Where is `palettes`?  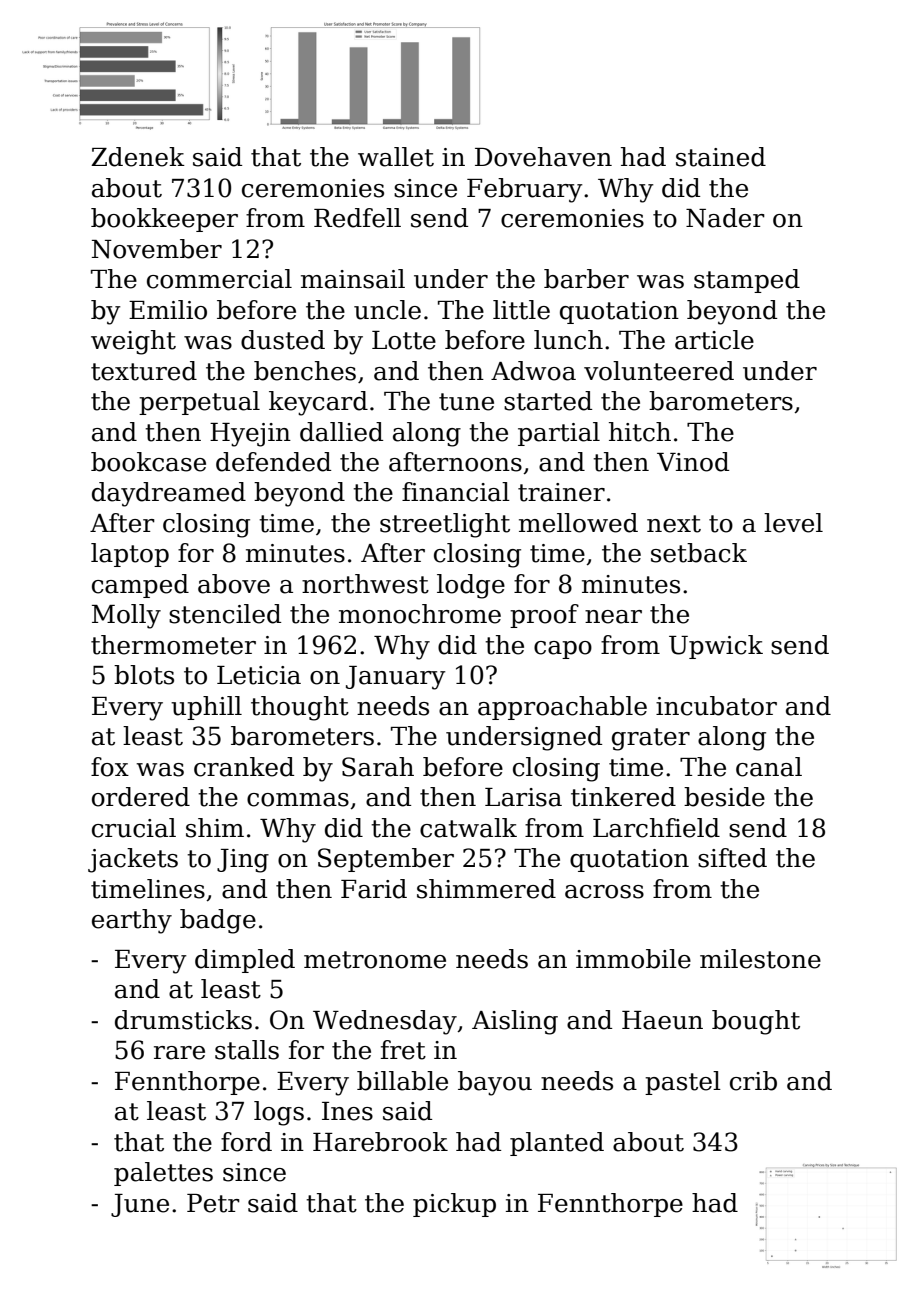 palettes is located at coordinates (163, 1174).
